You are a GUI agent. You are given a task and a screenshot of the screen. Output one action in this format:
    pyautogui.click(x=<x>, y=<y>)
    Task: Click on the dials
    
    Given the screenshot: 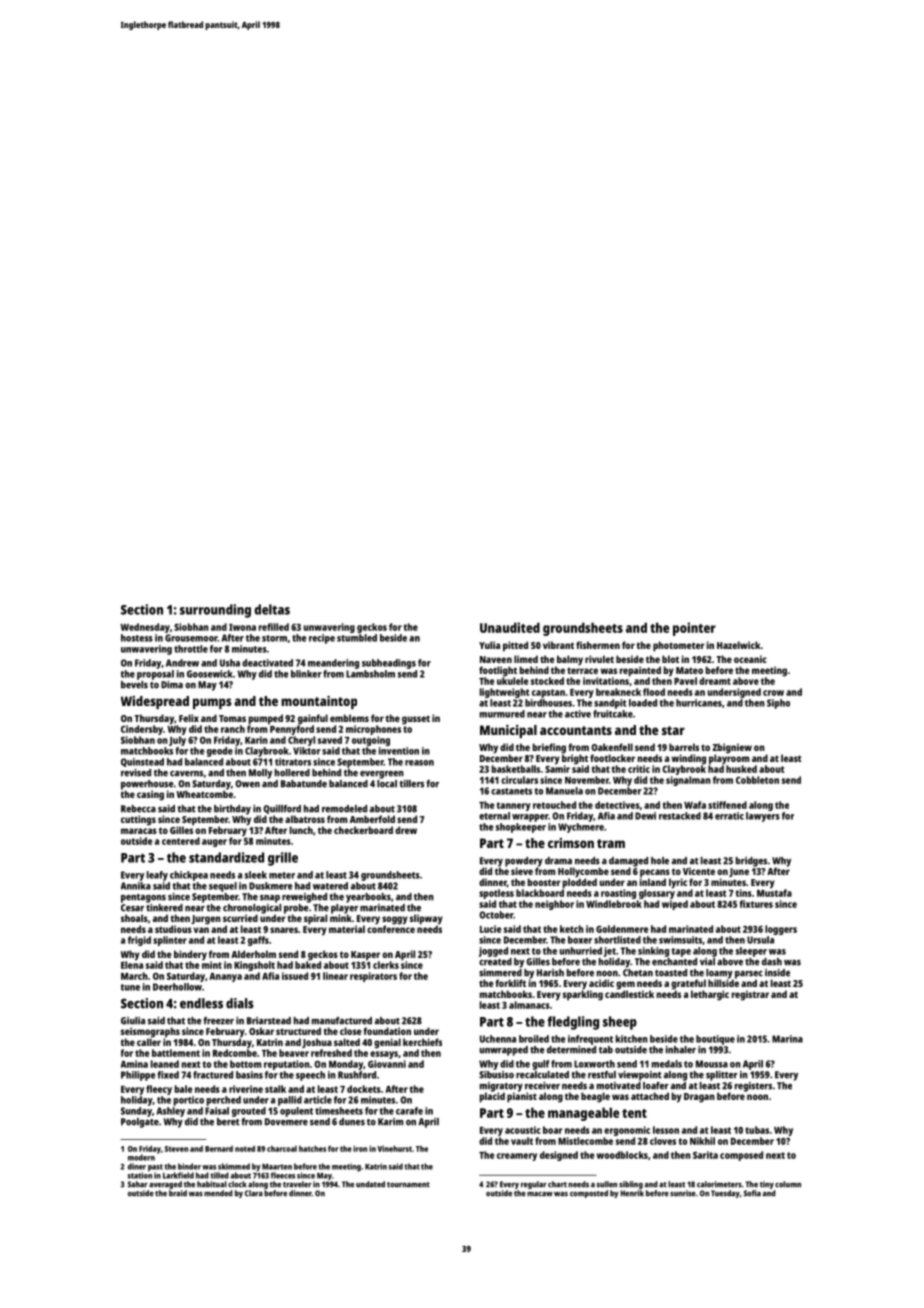 What is the action you would take?
    pyautogui.click(x=239, y=1003)
